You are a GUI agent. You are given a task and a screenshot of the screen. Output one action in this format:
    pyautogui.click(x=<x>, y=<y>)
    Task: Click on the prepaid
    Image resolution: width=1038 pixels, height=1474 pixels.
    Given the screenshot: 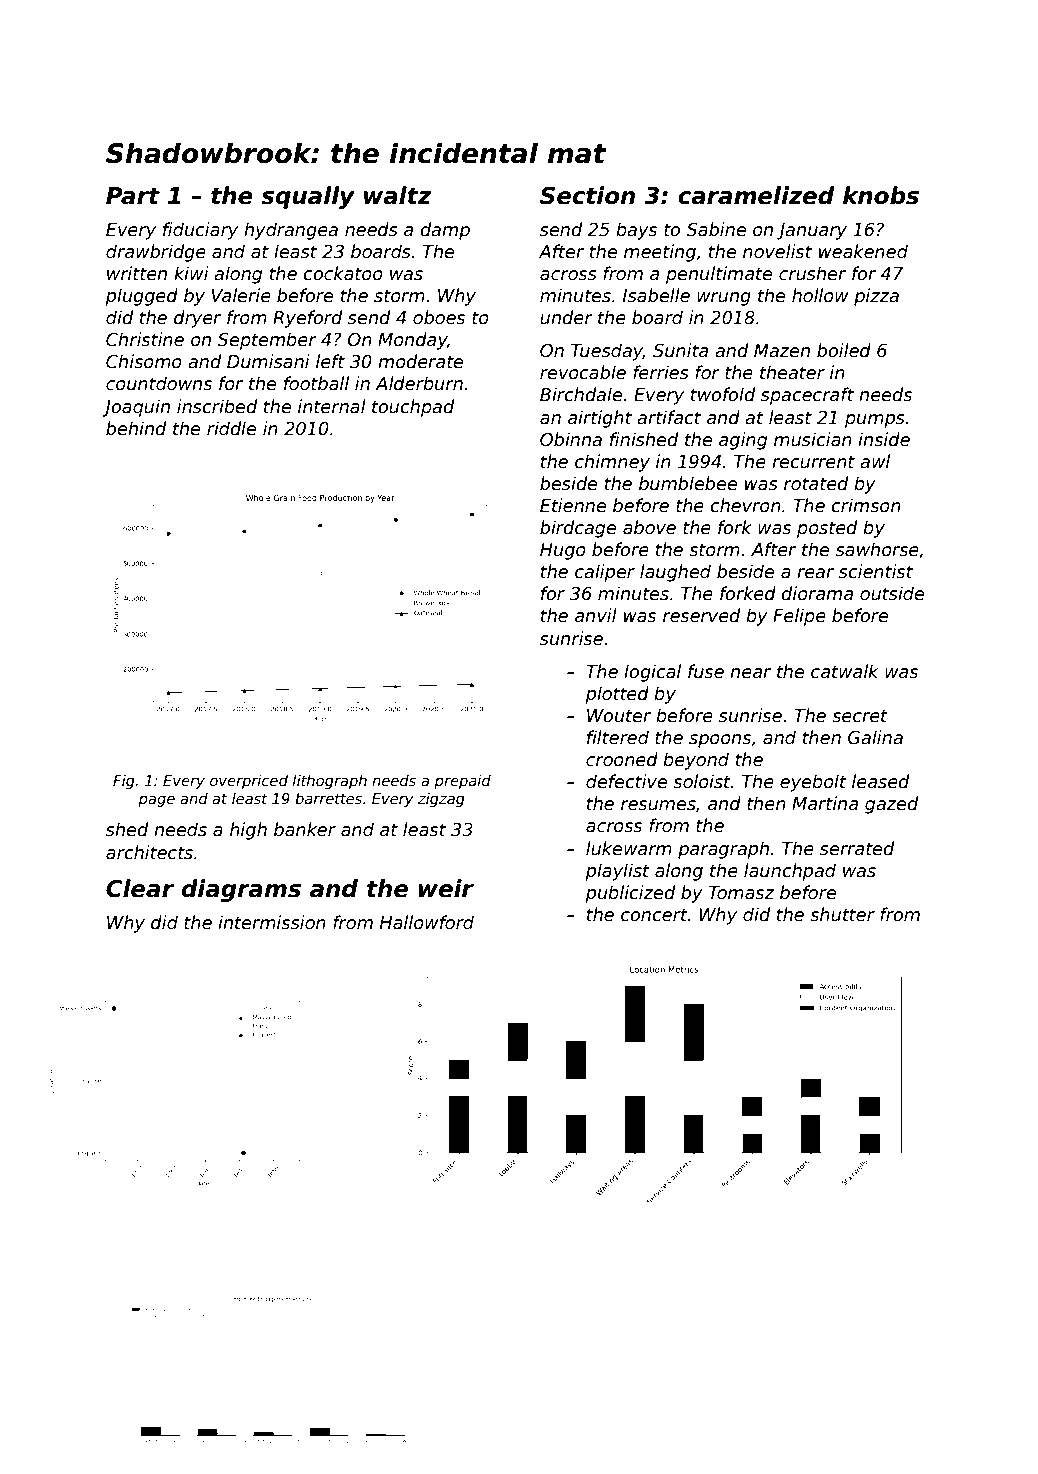 What is the action you would take?
    pyautogui.click(x=462, y=782)
